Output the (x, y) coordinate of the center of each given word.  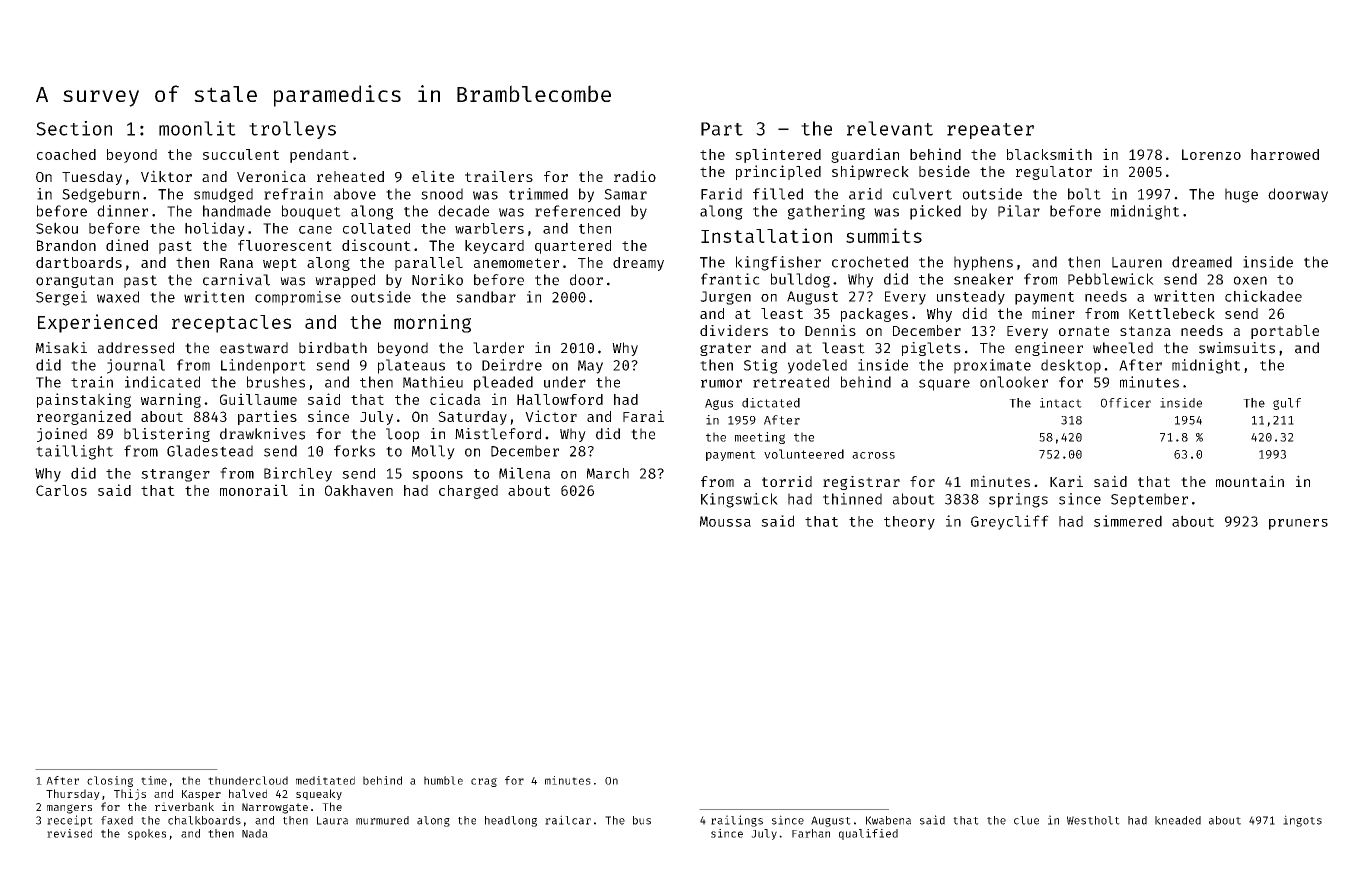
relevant (890, 128)
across (873, 455)
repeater (990, 131)
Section (74, 128)
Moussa (725, 521)
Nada (255, 833)
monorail (254, 490)
